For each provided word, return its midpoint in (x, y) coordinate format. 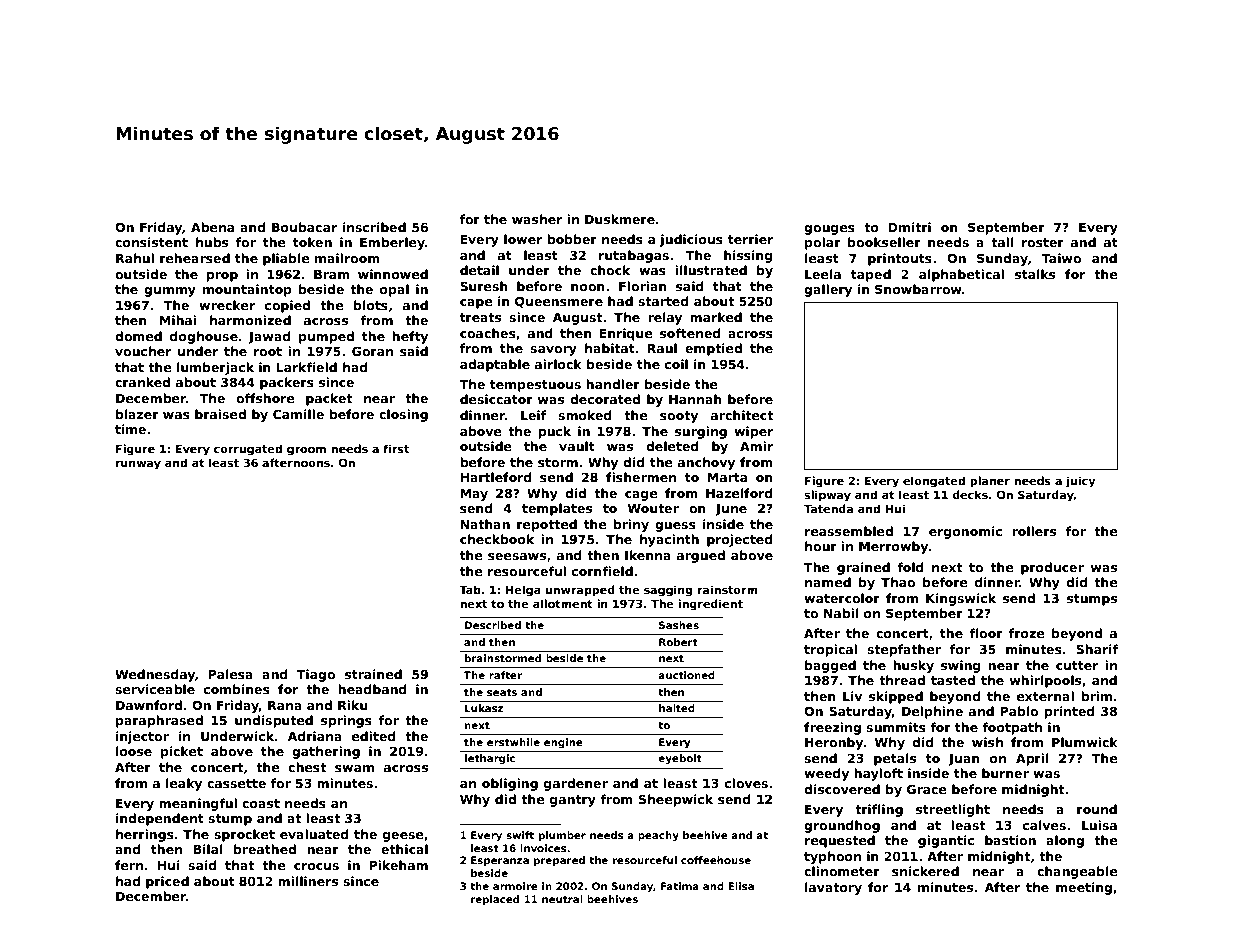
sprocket (244, 835)
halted (677, 708)
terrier (750, 239)
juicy (1080, 482)
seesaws (517, 556)
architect (742, 415)
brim (1096, 696)
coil (676, 364)
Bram (332, 274)
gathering (326, 752)
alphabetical (961, 275)
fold (910, 567)
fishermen (641, 477)
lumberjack (215, 368)
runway (138, 465)
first (396, 448)
